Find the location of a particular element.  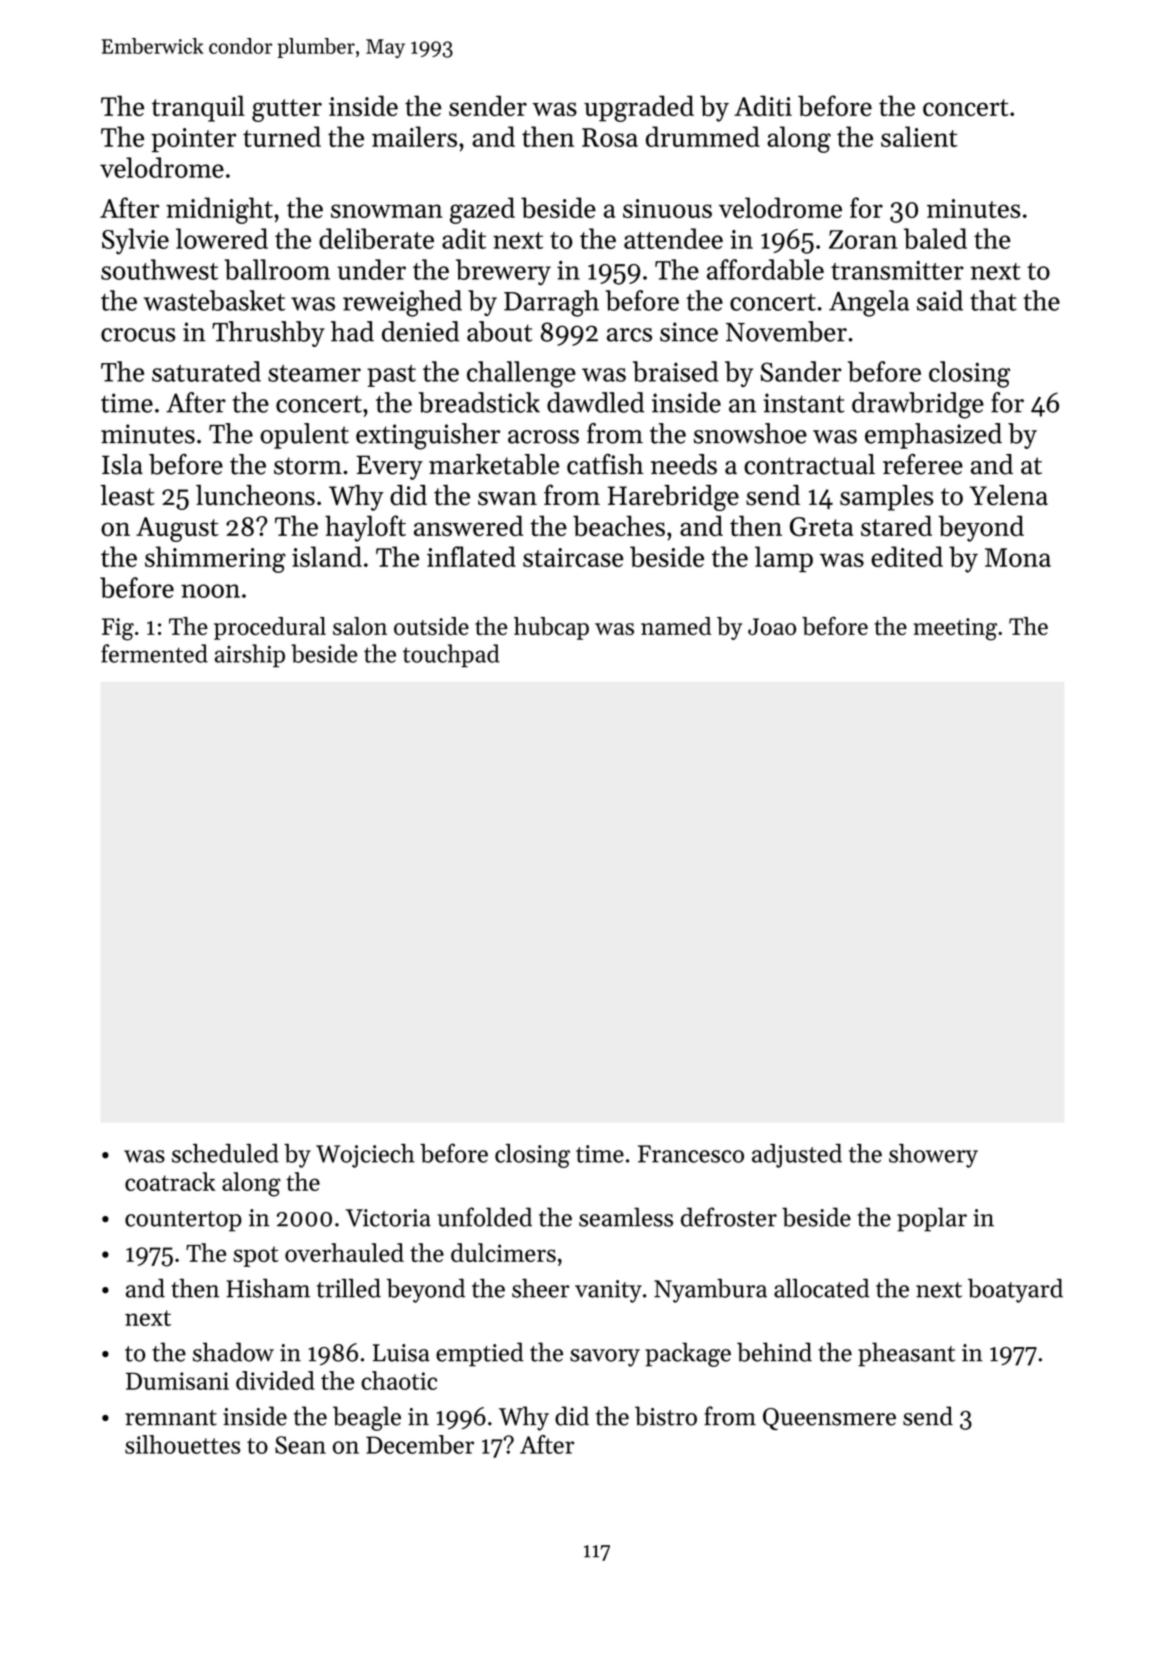

Queensmere is located at coordinates (829, 1419).
